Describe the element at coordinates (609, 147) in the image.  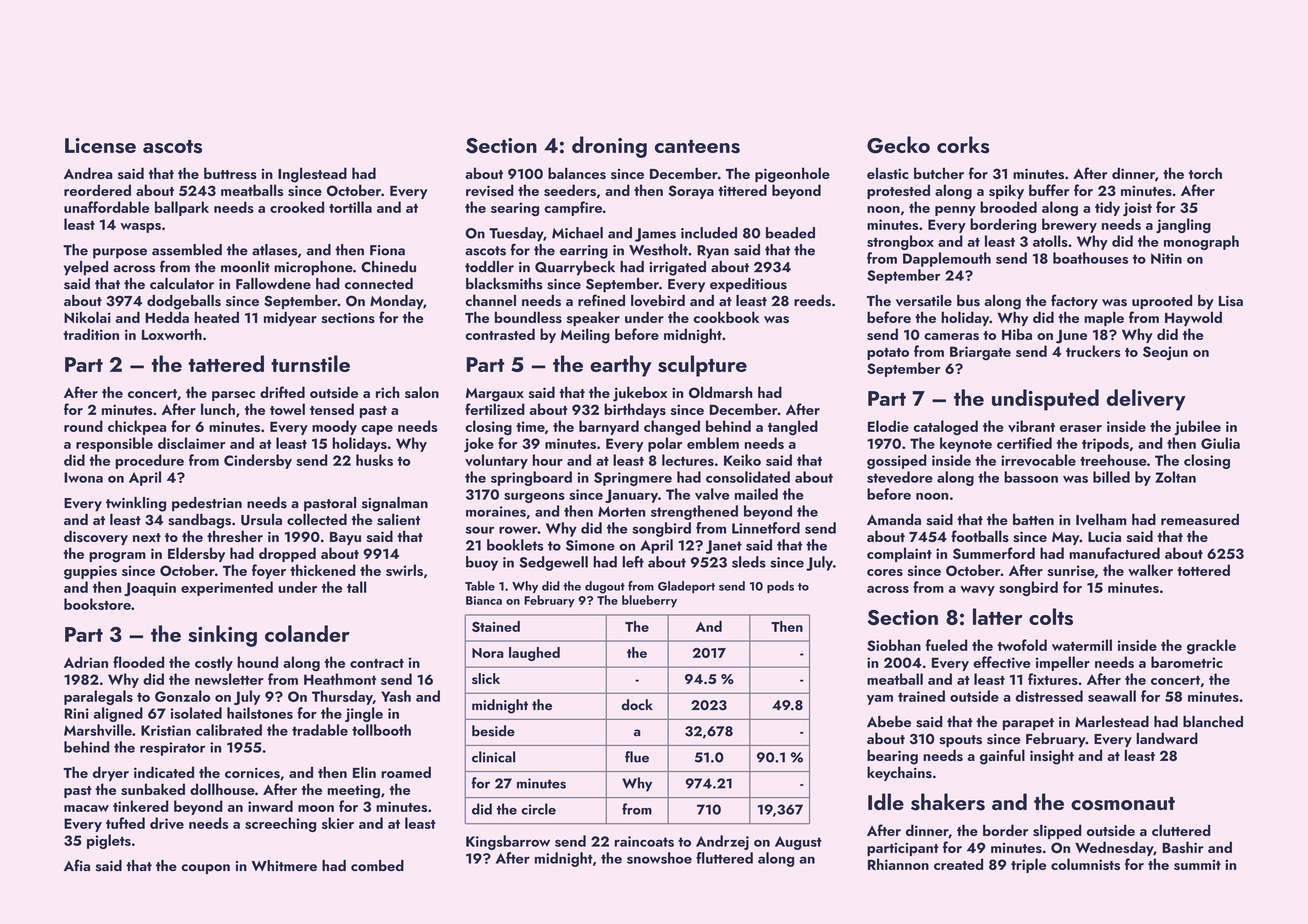
I see `droning` at that location.
